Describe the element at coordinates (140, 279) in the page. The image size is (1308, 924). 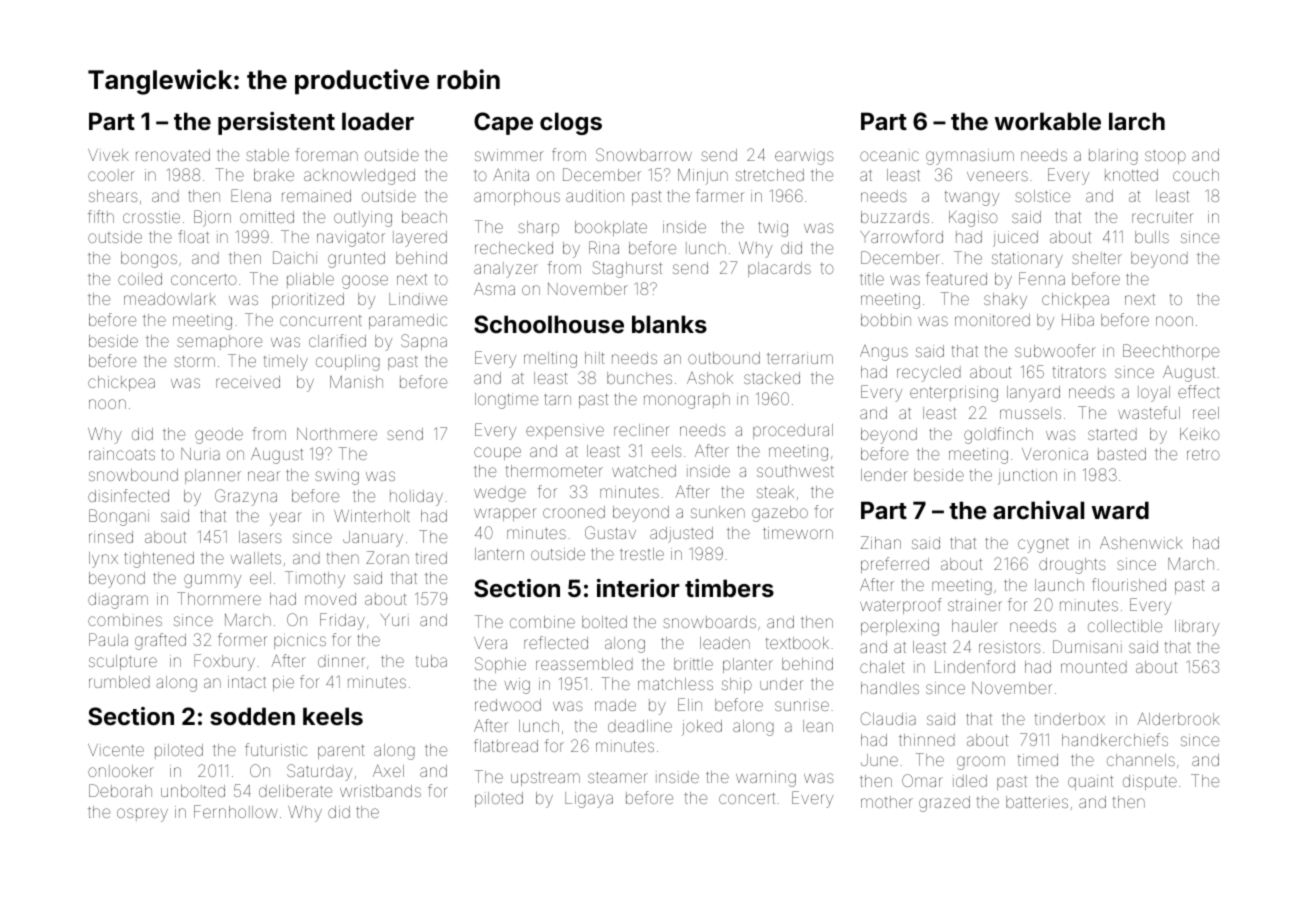
I see `coiled` at that location.
